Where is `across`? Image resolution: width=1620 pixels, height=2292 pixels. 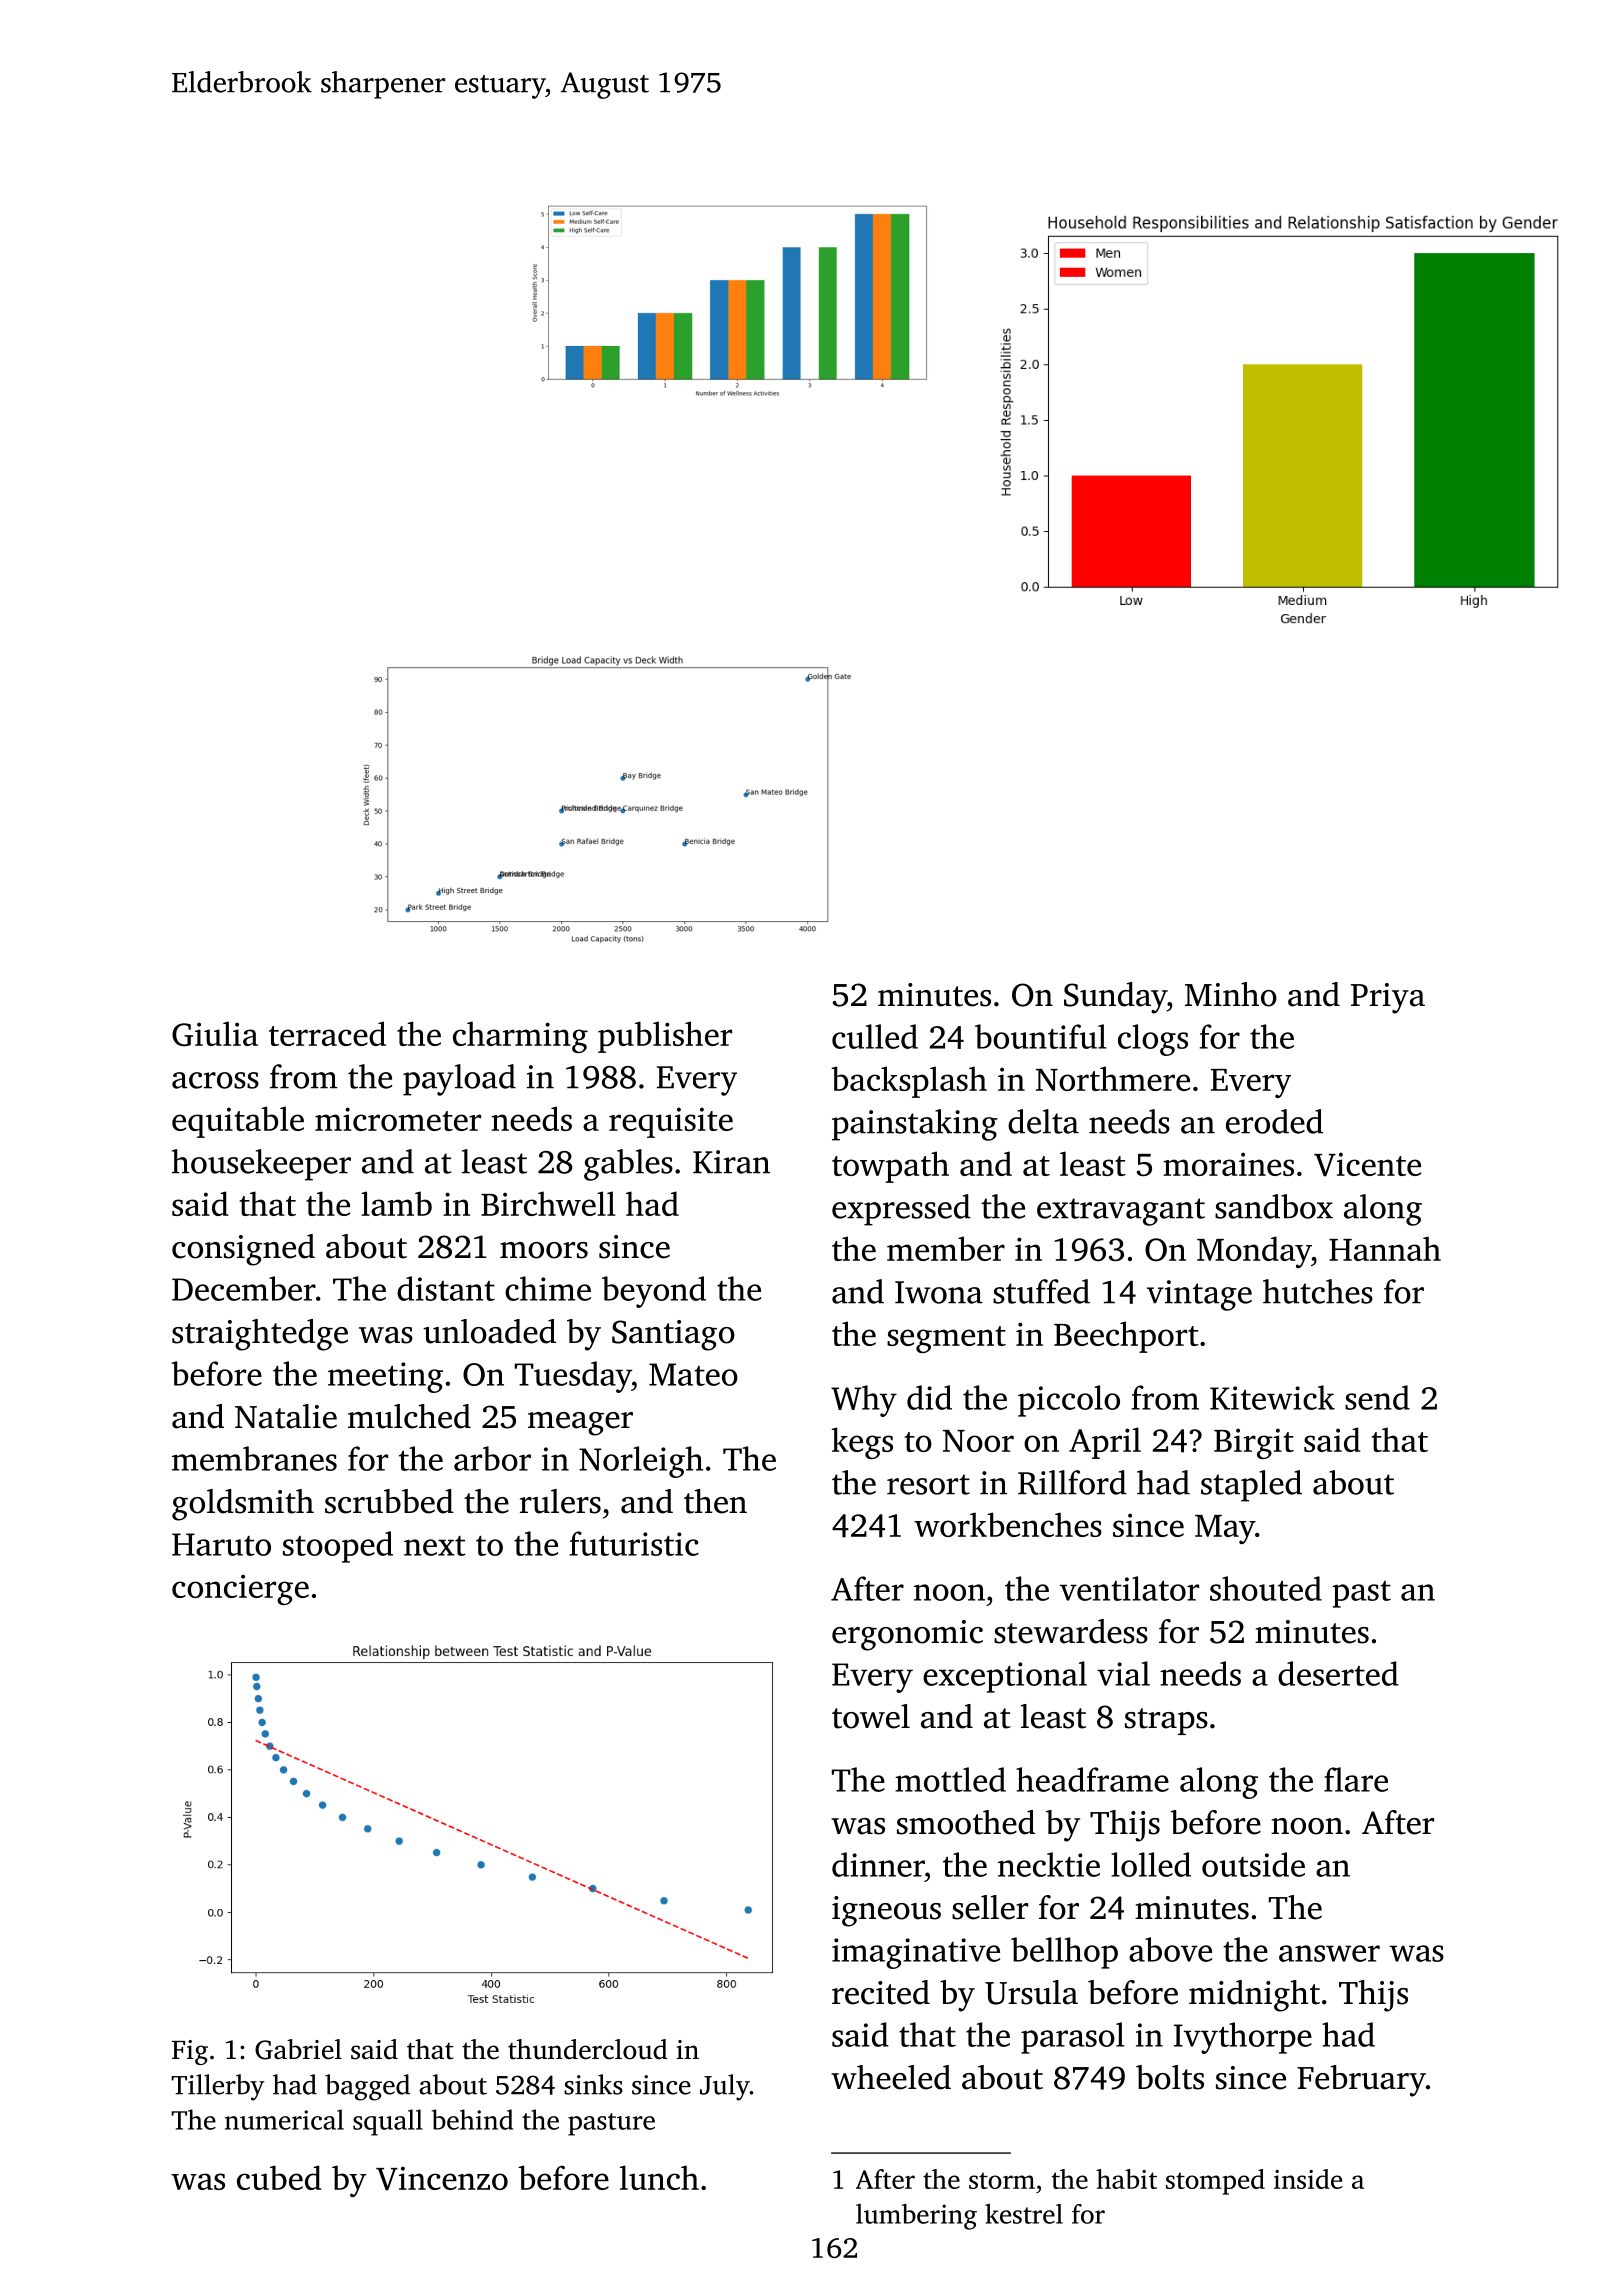
across is located at coordinates (215, 1080).
